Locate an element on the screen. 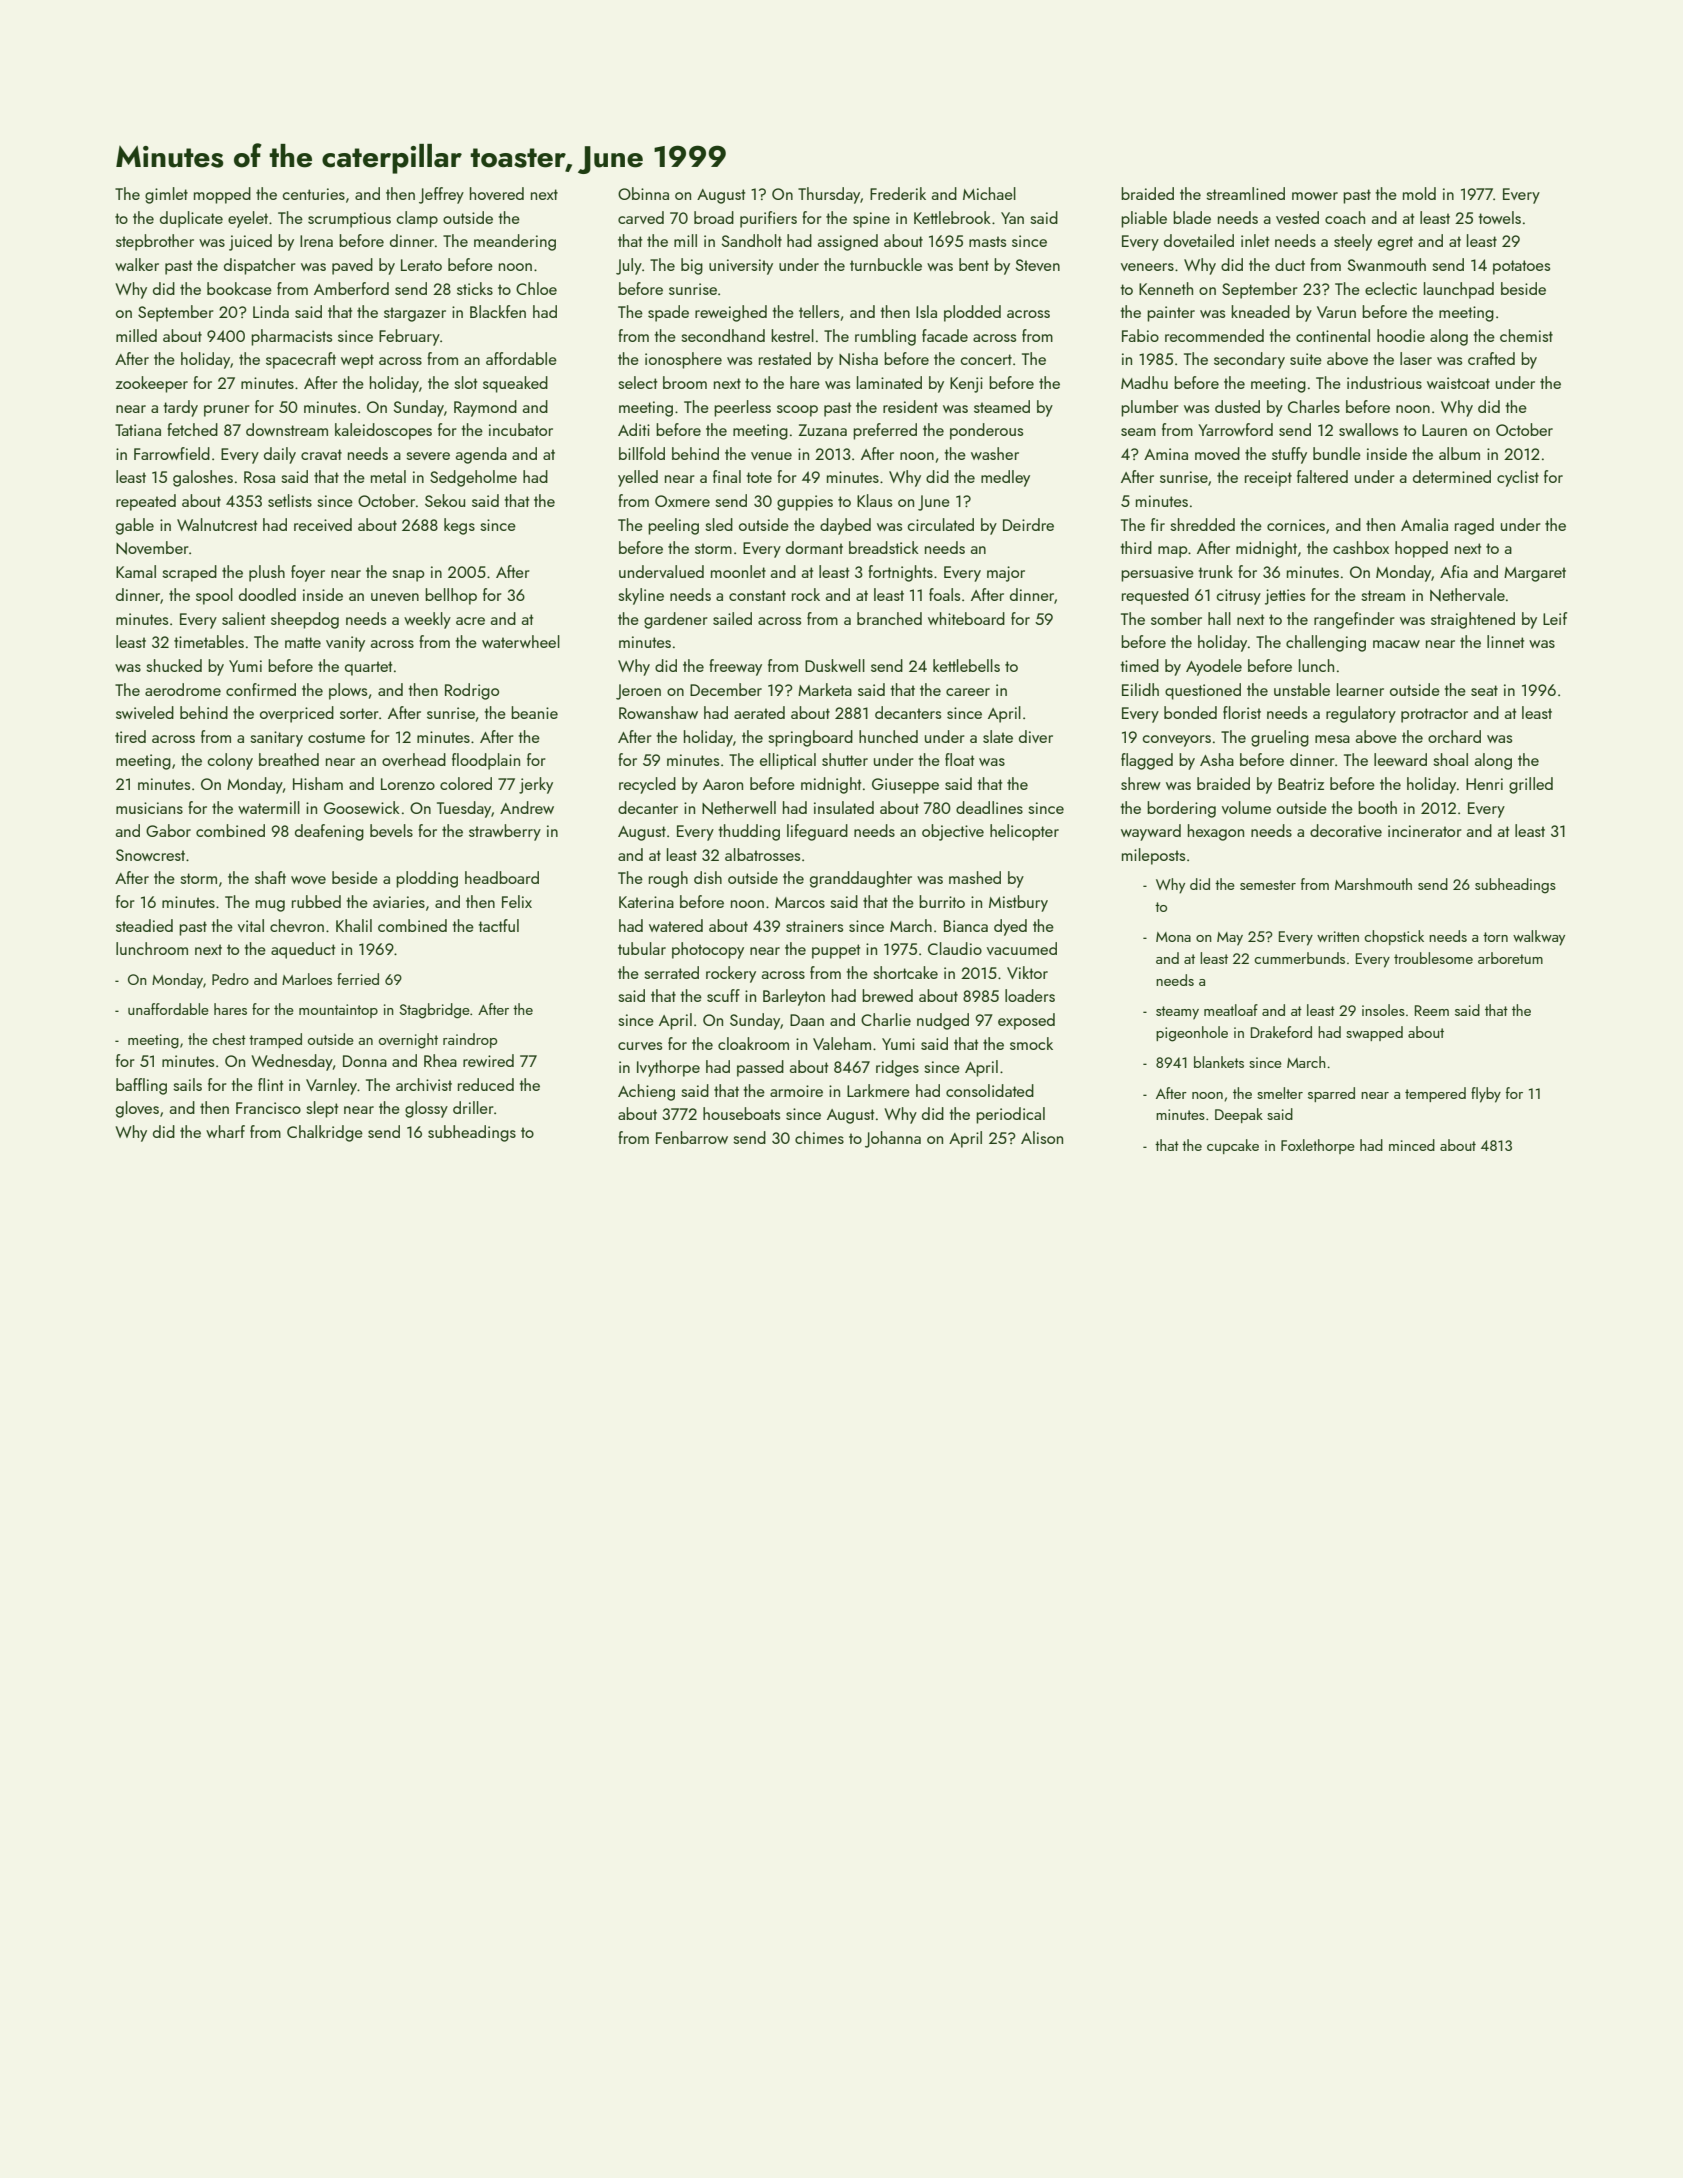 The height and width of the screenshot is (2178, 1683). somber is located at coordinates (1176, 618).
